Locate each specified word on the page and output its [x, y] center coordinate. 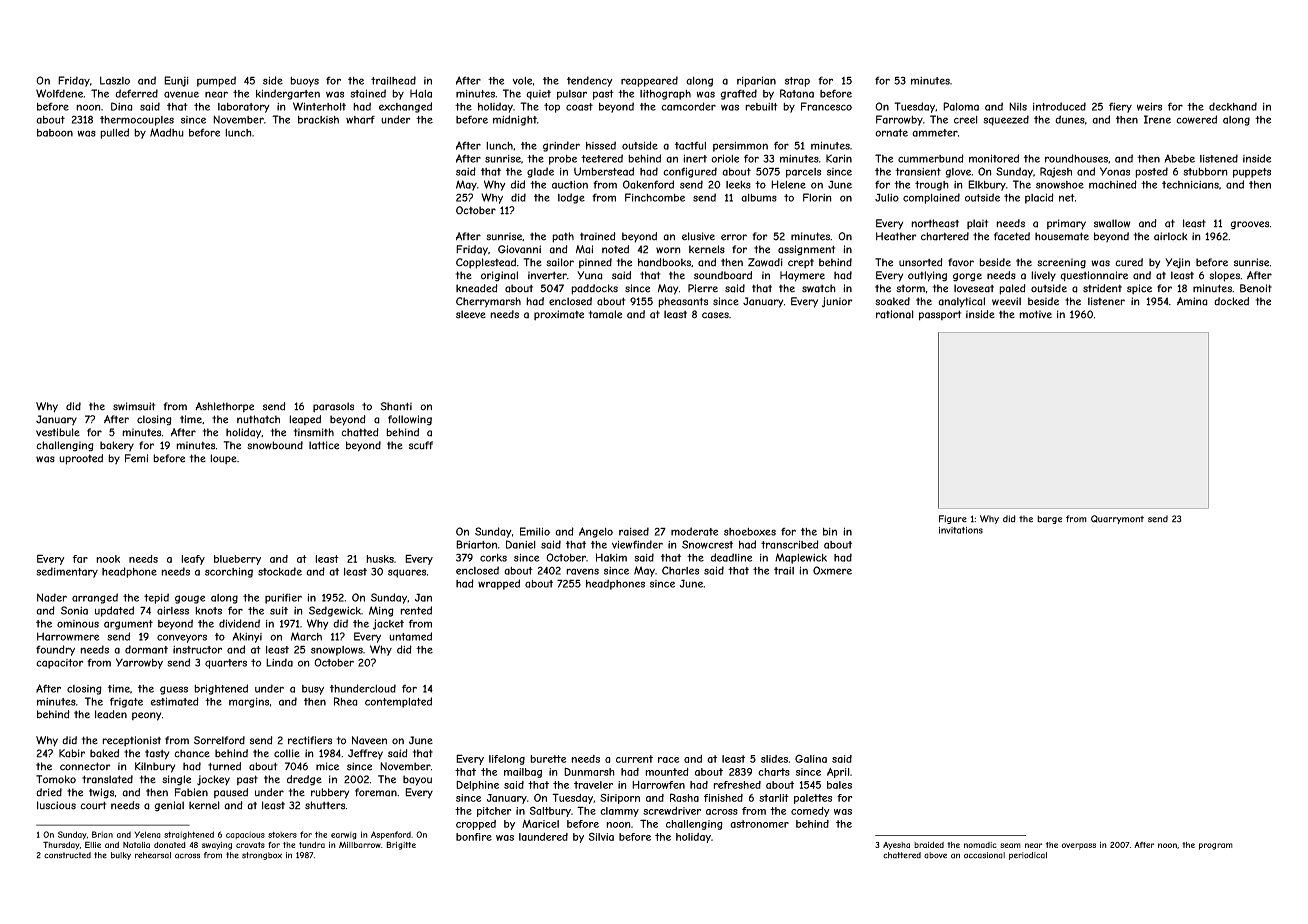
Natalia [136, 845]
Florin [817, 197]
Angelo [596, 532]
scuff [421, 445]
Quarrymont [1117, 519]
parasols [333, 407]
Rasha [684, 797]
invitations [961, 530]
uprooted [81, 459]
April [838, 773]
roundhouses [1076, 158]
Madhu [167, 132]
